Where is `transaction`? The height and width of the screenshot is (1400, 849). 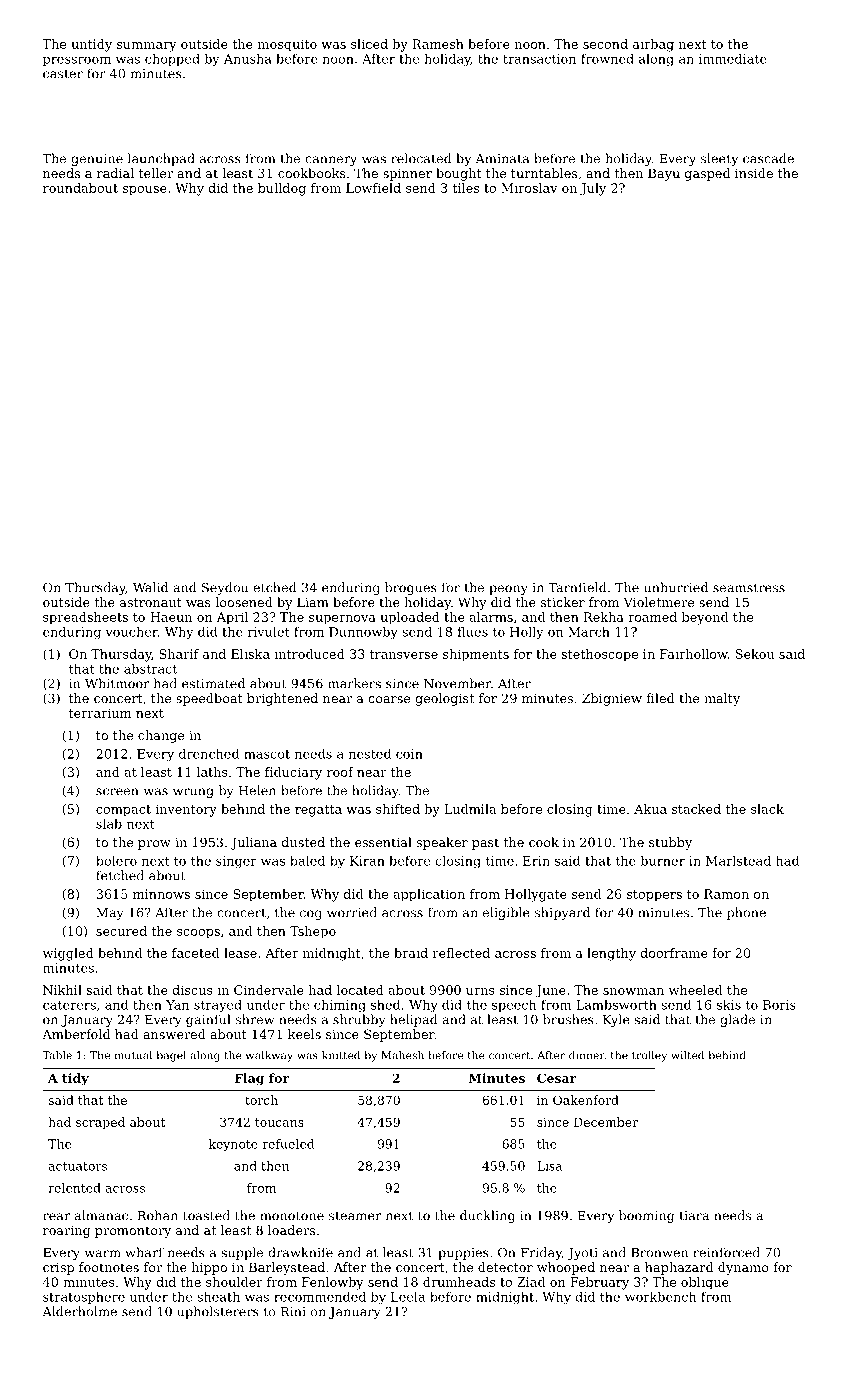
transaction is located at coordinates (539, 59).
